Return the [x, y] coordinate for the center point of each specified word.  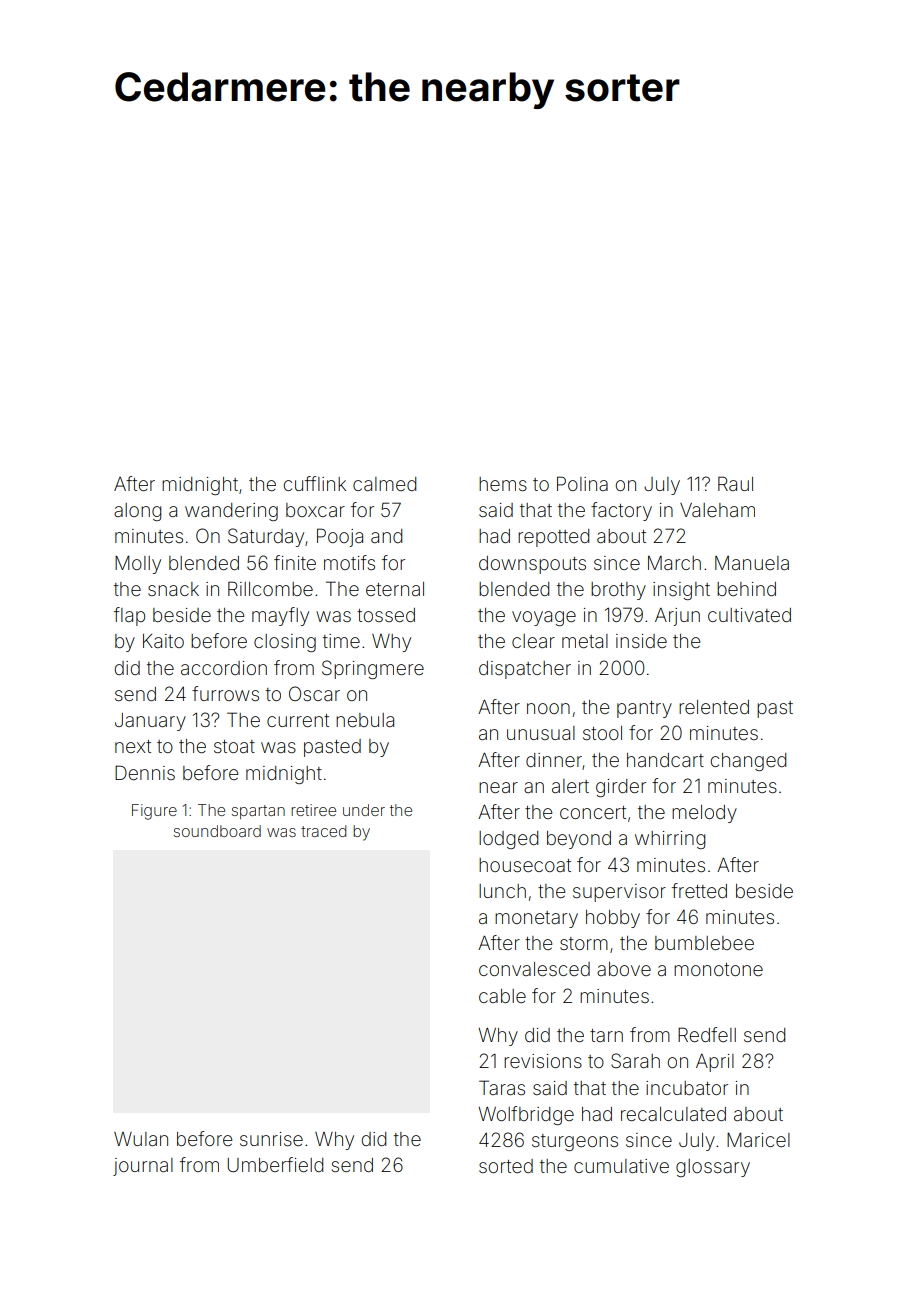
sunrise [271, 1139]
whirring [670, 840]
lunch [502, 891]
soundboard [217, 831]
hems [503, 484]
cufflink [314, 483]
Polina [582, 483]
